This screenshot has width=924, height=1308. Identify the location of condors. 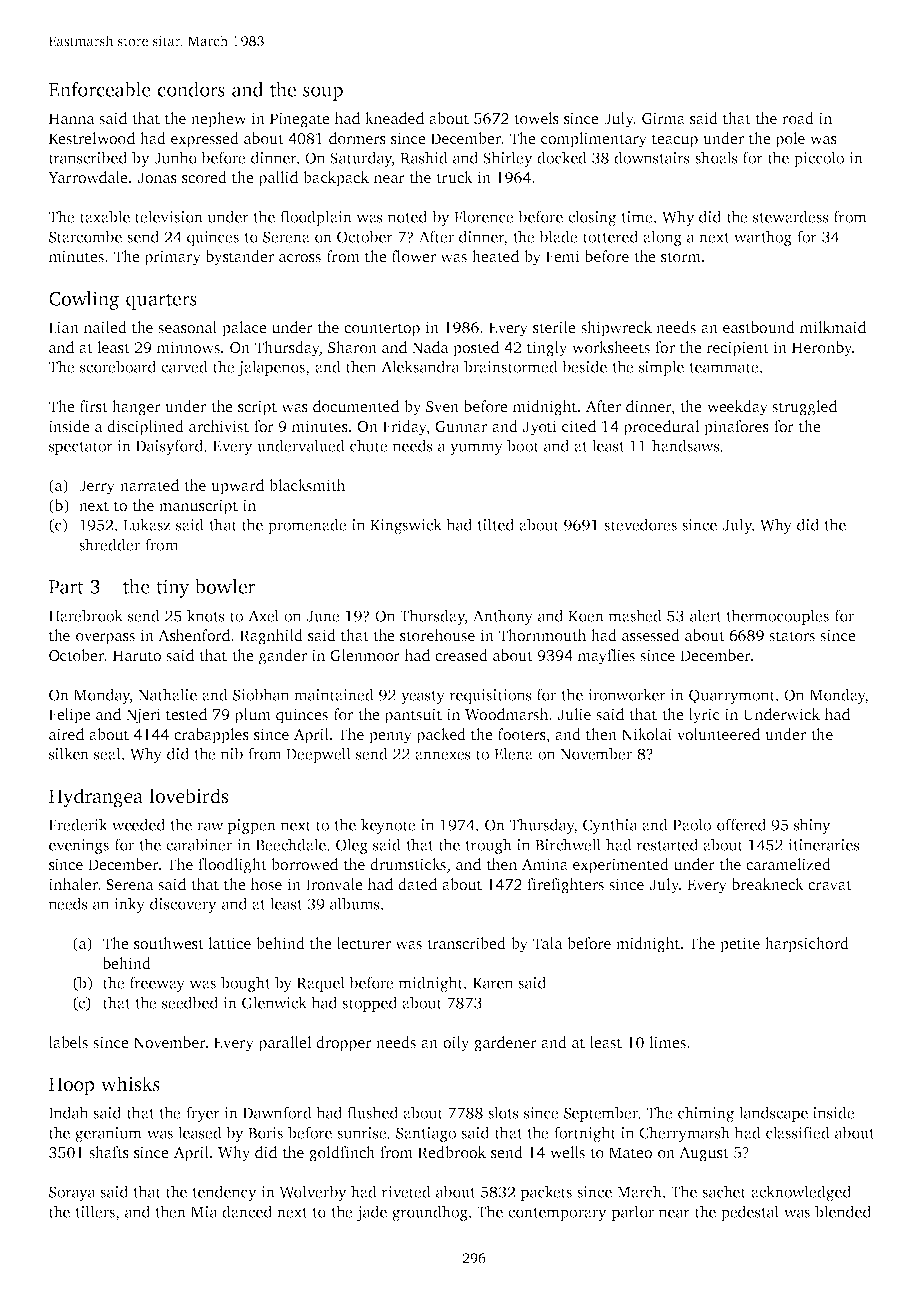
(191, 89).
